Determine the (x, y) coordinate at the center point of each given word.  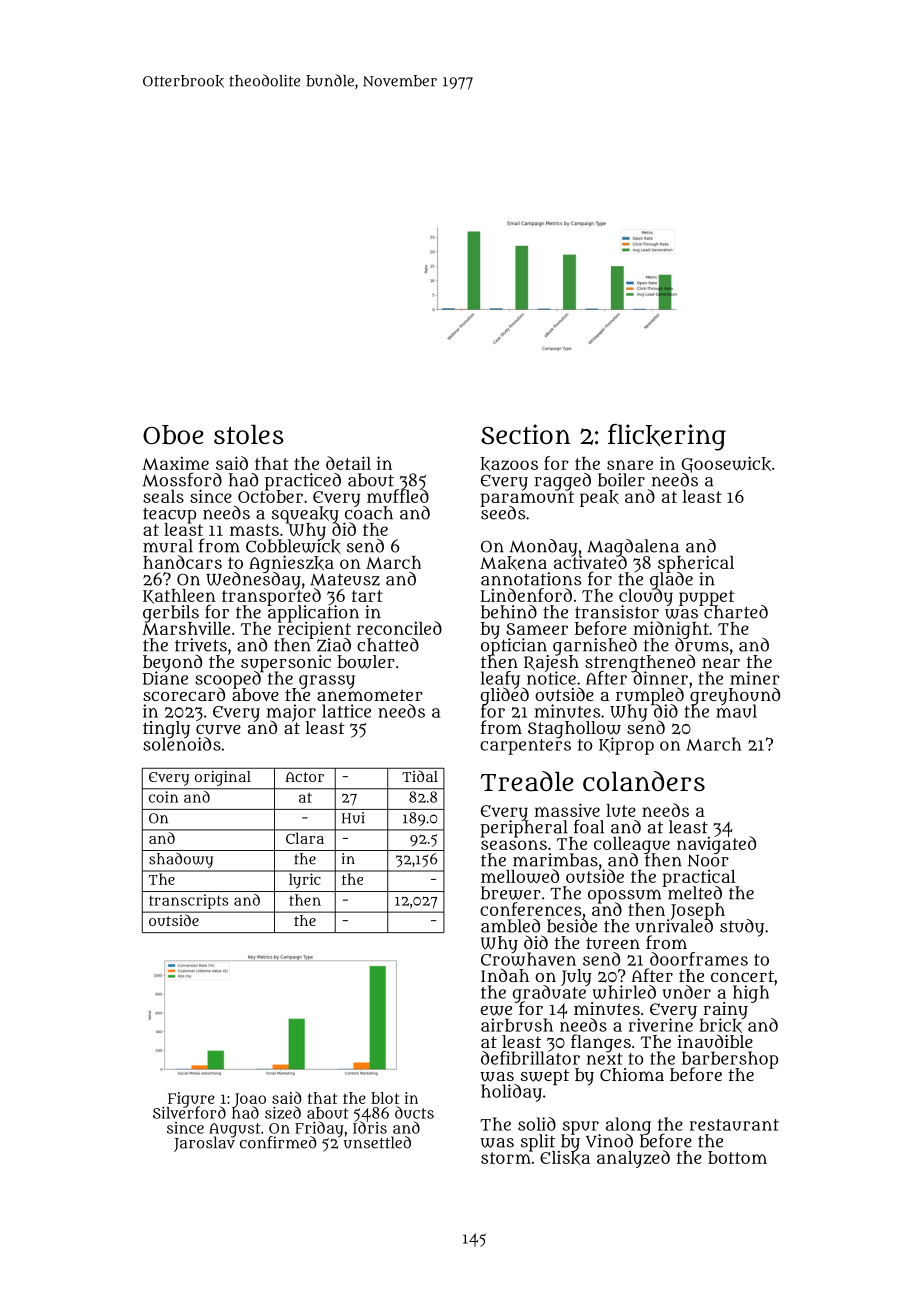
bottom (737, 1157)
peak (599, 498)
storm (506, 1158)
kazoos (509, 464)
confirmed (278, 1143)
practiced (303, 481)
